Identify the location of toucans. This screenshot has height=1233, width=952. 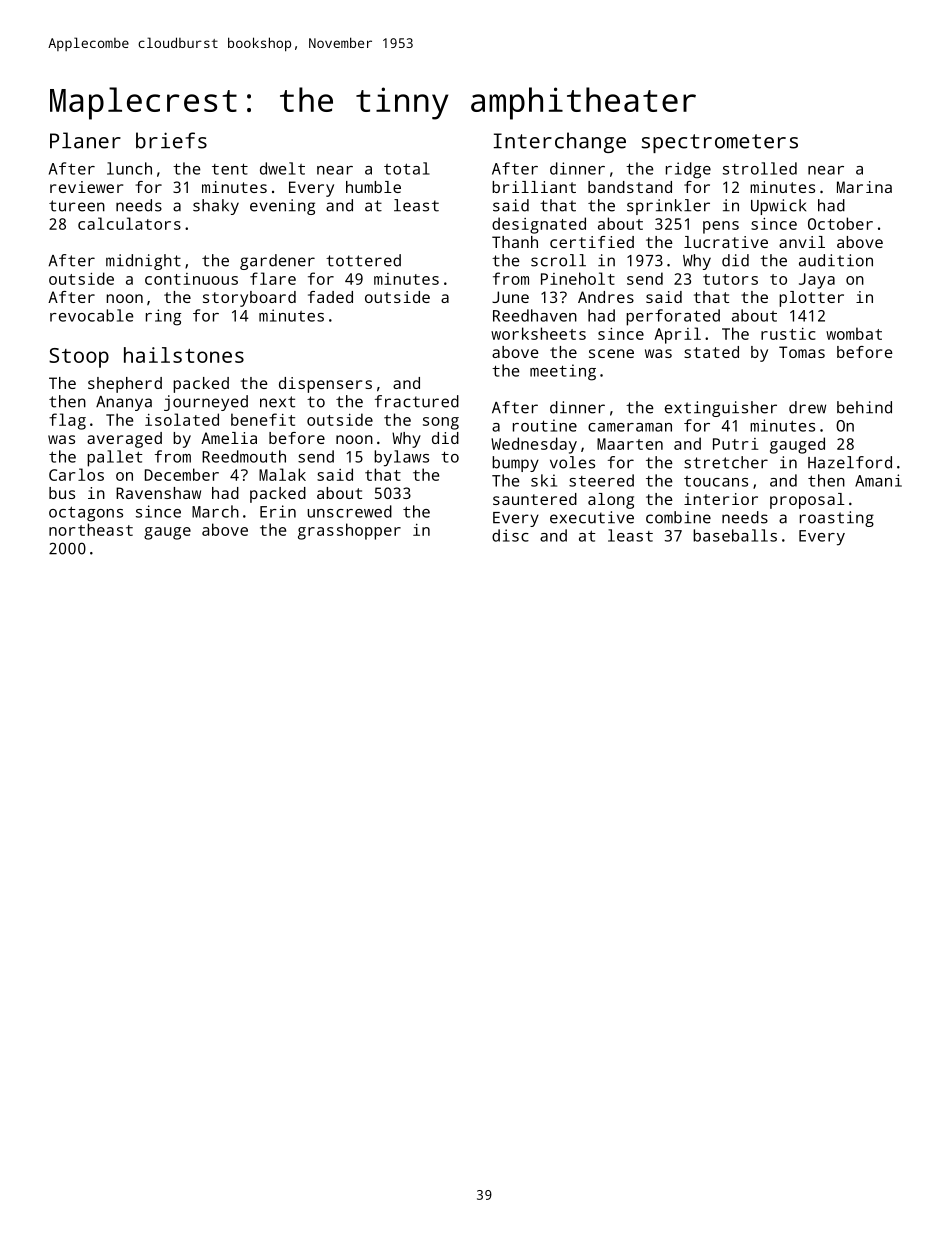
(716, 481).
